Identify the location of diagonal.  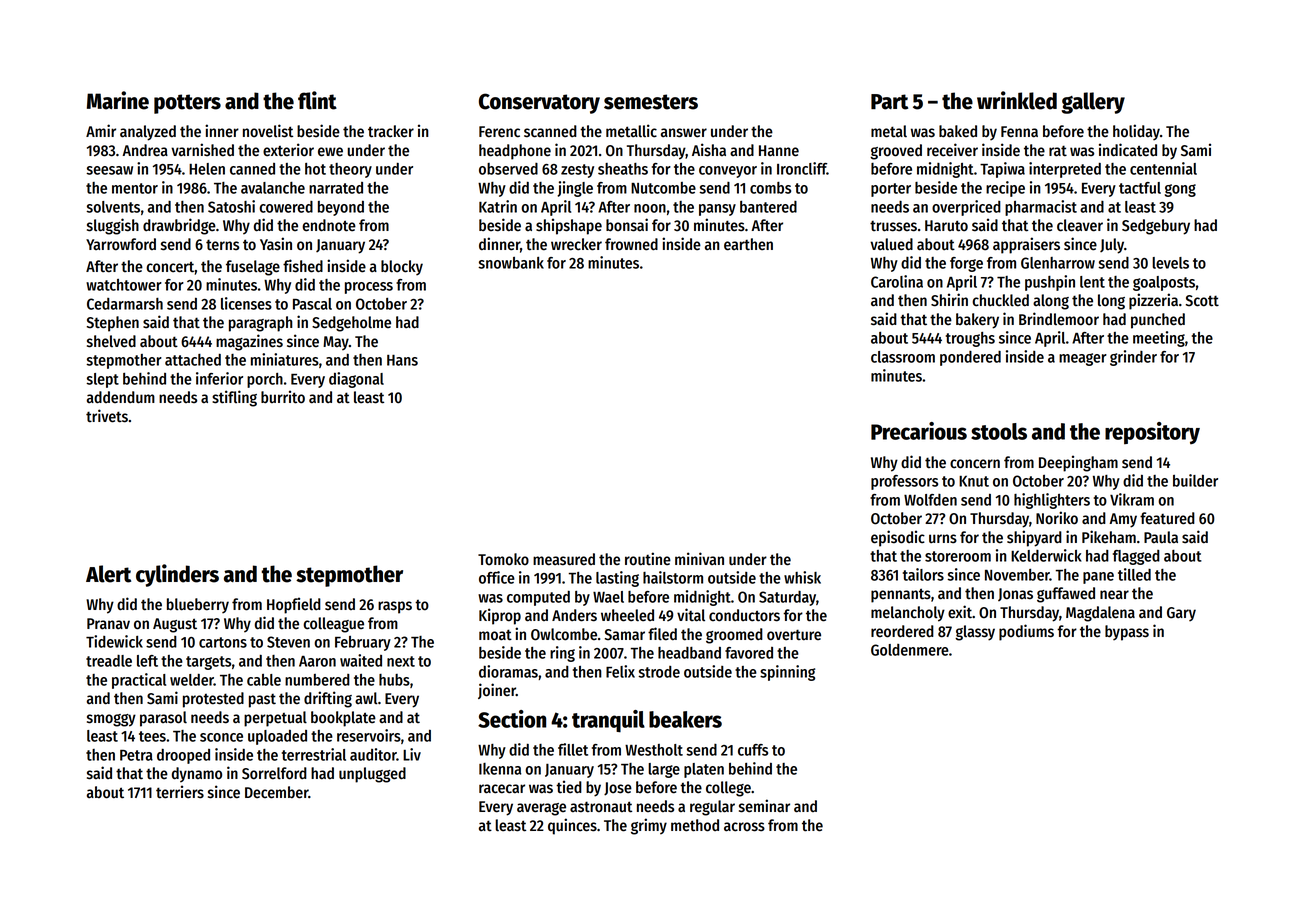
(356, 380).
